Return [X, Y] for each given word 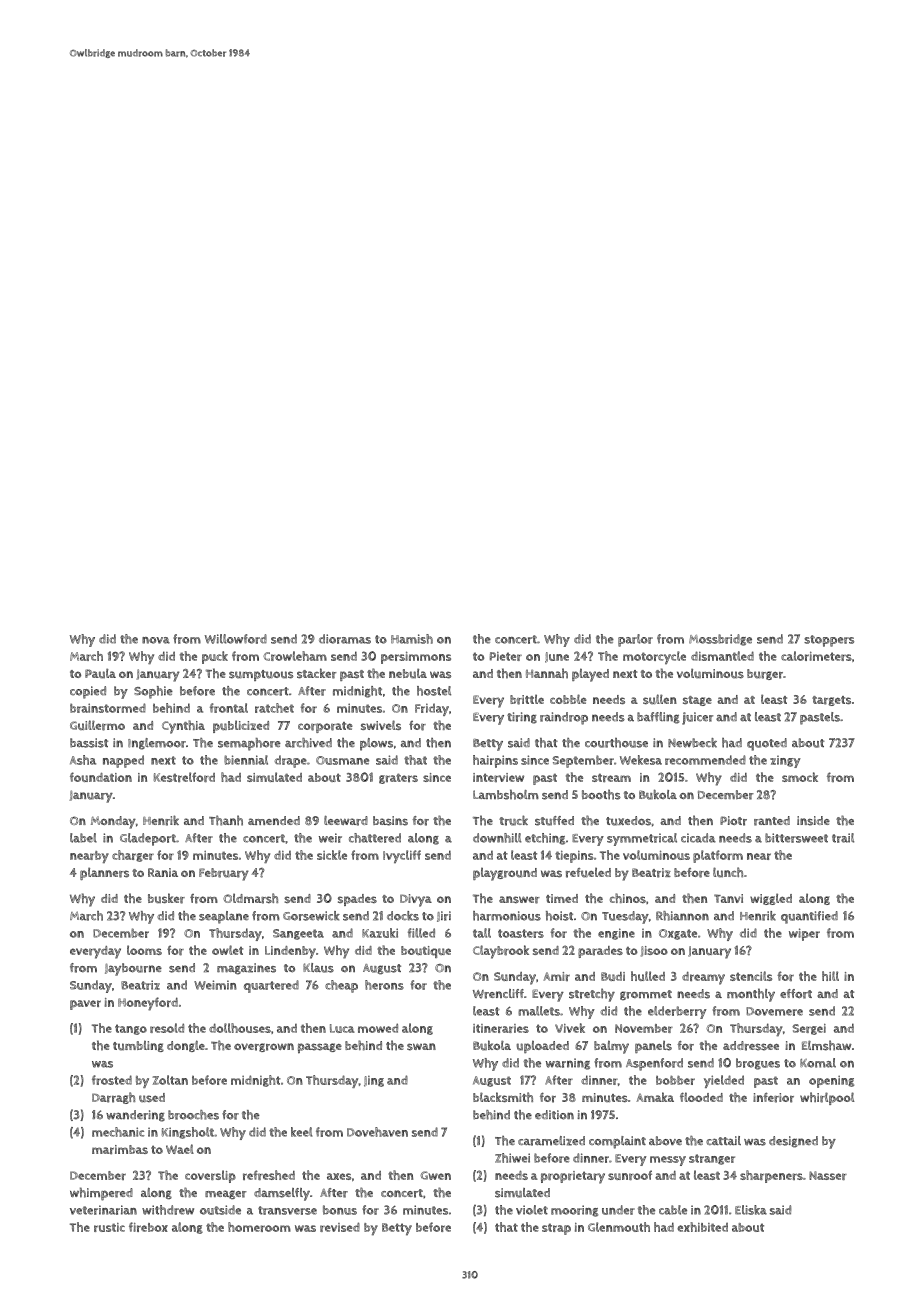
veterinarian [103, 1210]
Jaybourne [133, 969]
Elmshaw [827, 1045]
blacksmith [503, 1097]
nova [156, 640]
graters [398, 778]
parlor [635, 640]
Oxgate [678, 934]
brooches [193, 1115]
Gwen [435, 1175]
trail [843, 838]
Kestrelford [184, 777]
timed [562, 898]
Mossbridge [720, 640]
